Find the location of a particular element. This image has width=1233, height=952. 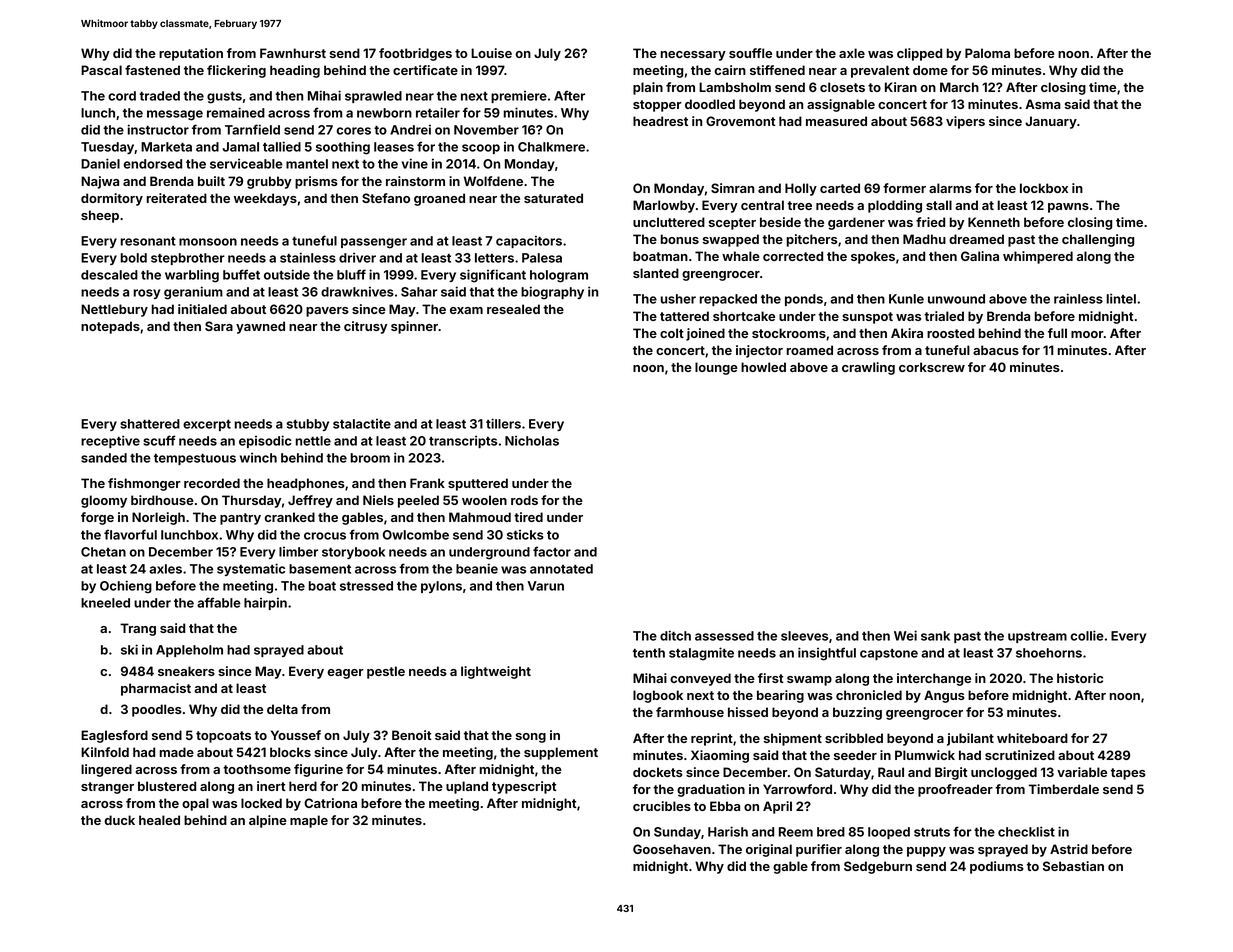

Norleigh is located at coordinates (158, 518).
